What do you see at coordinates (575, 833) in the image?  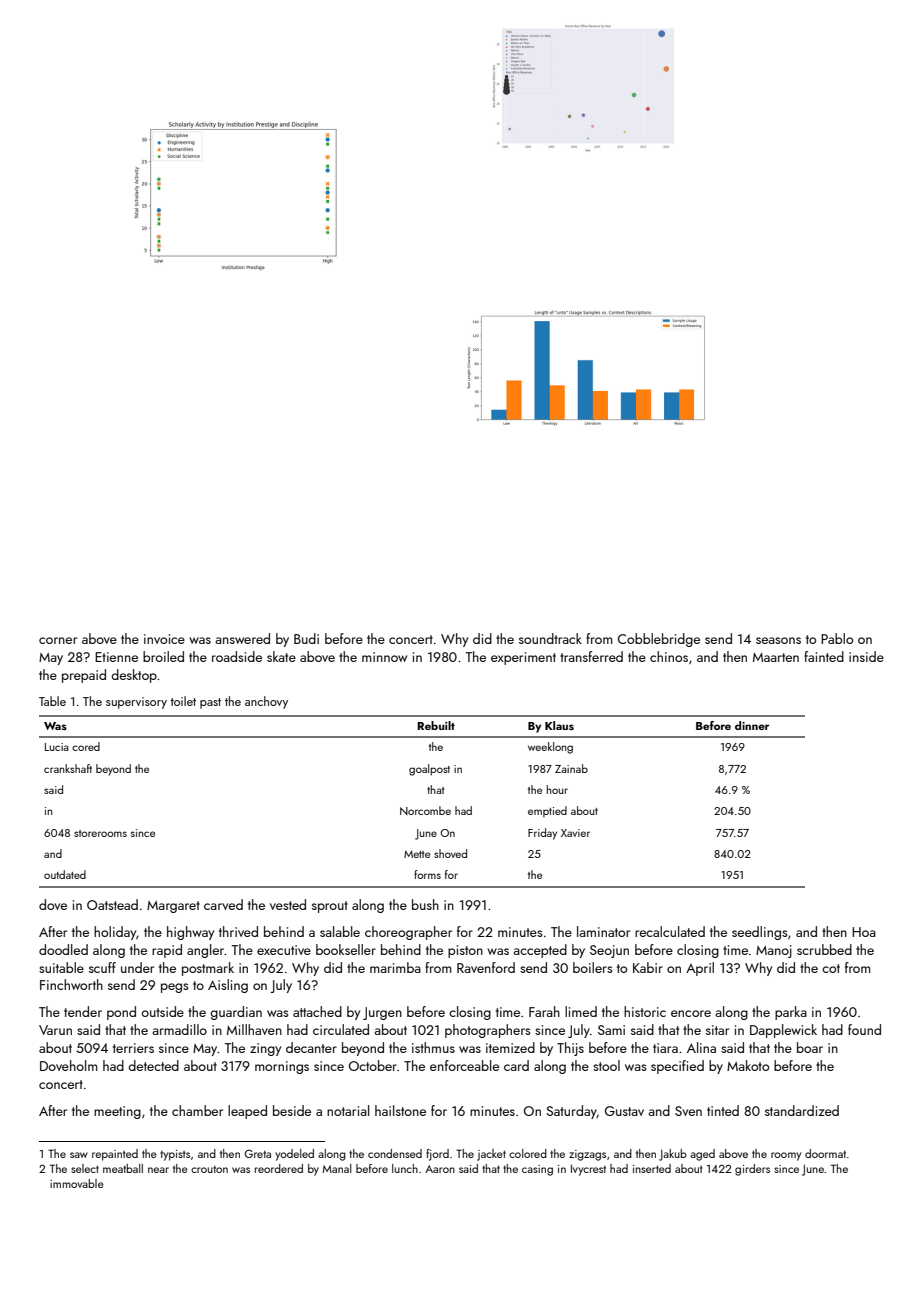 I see `Xavier` at bounding box center [575, 833].
